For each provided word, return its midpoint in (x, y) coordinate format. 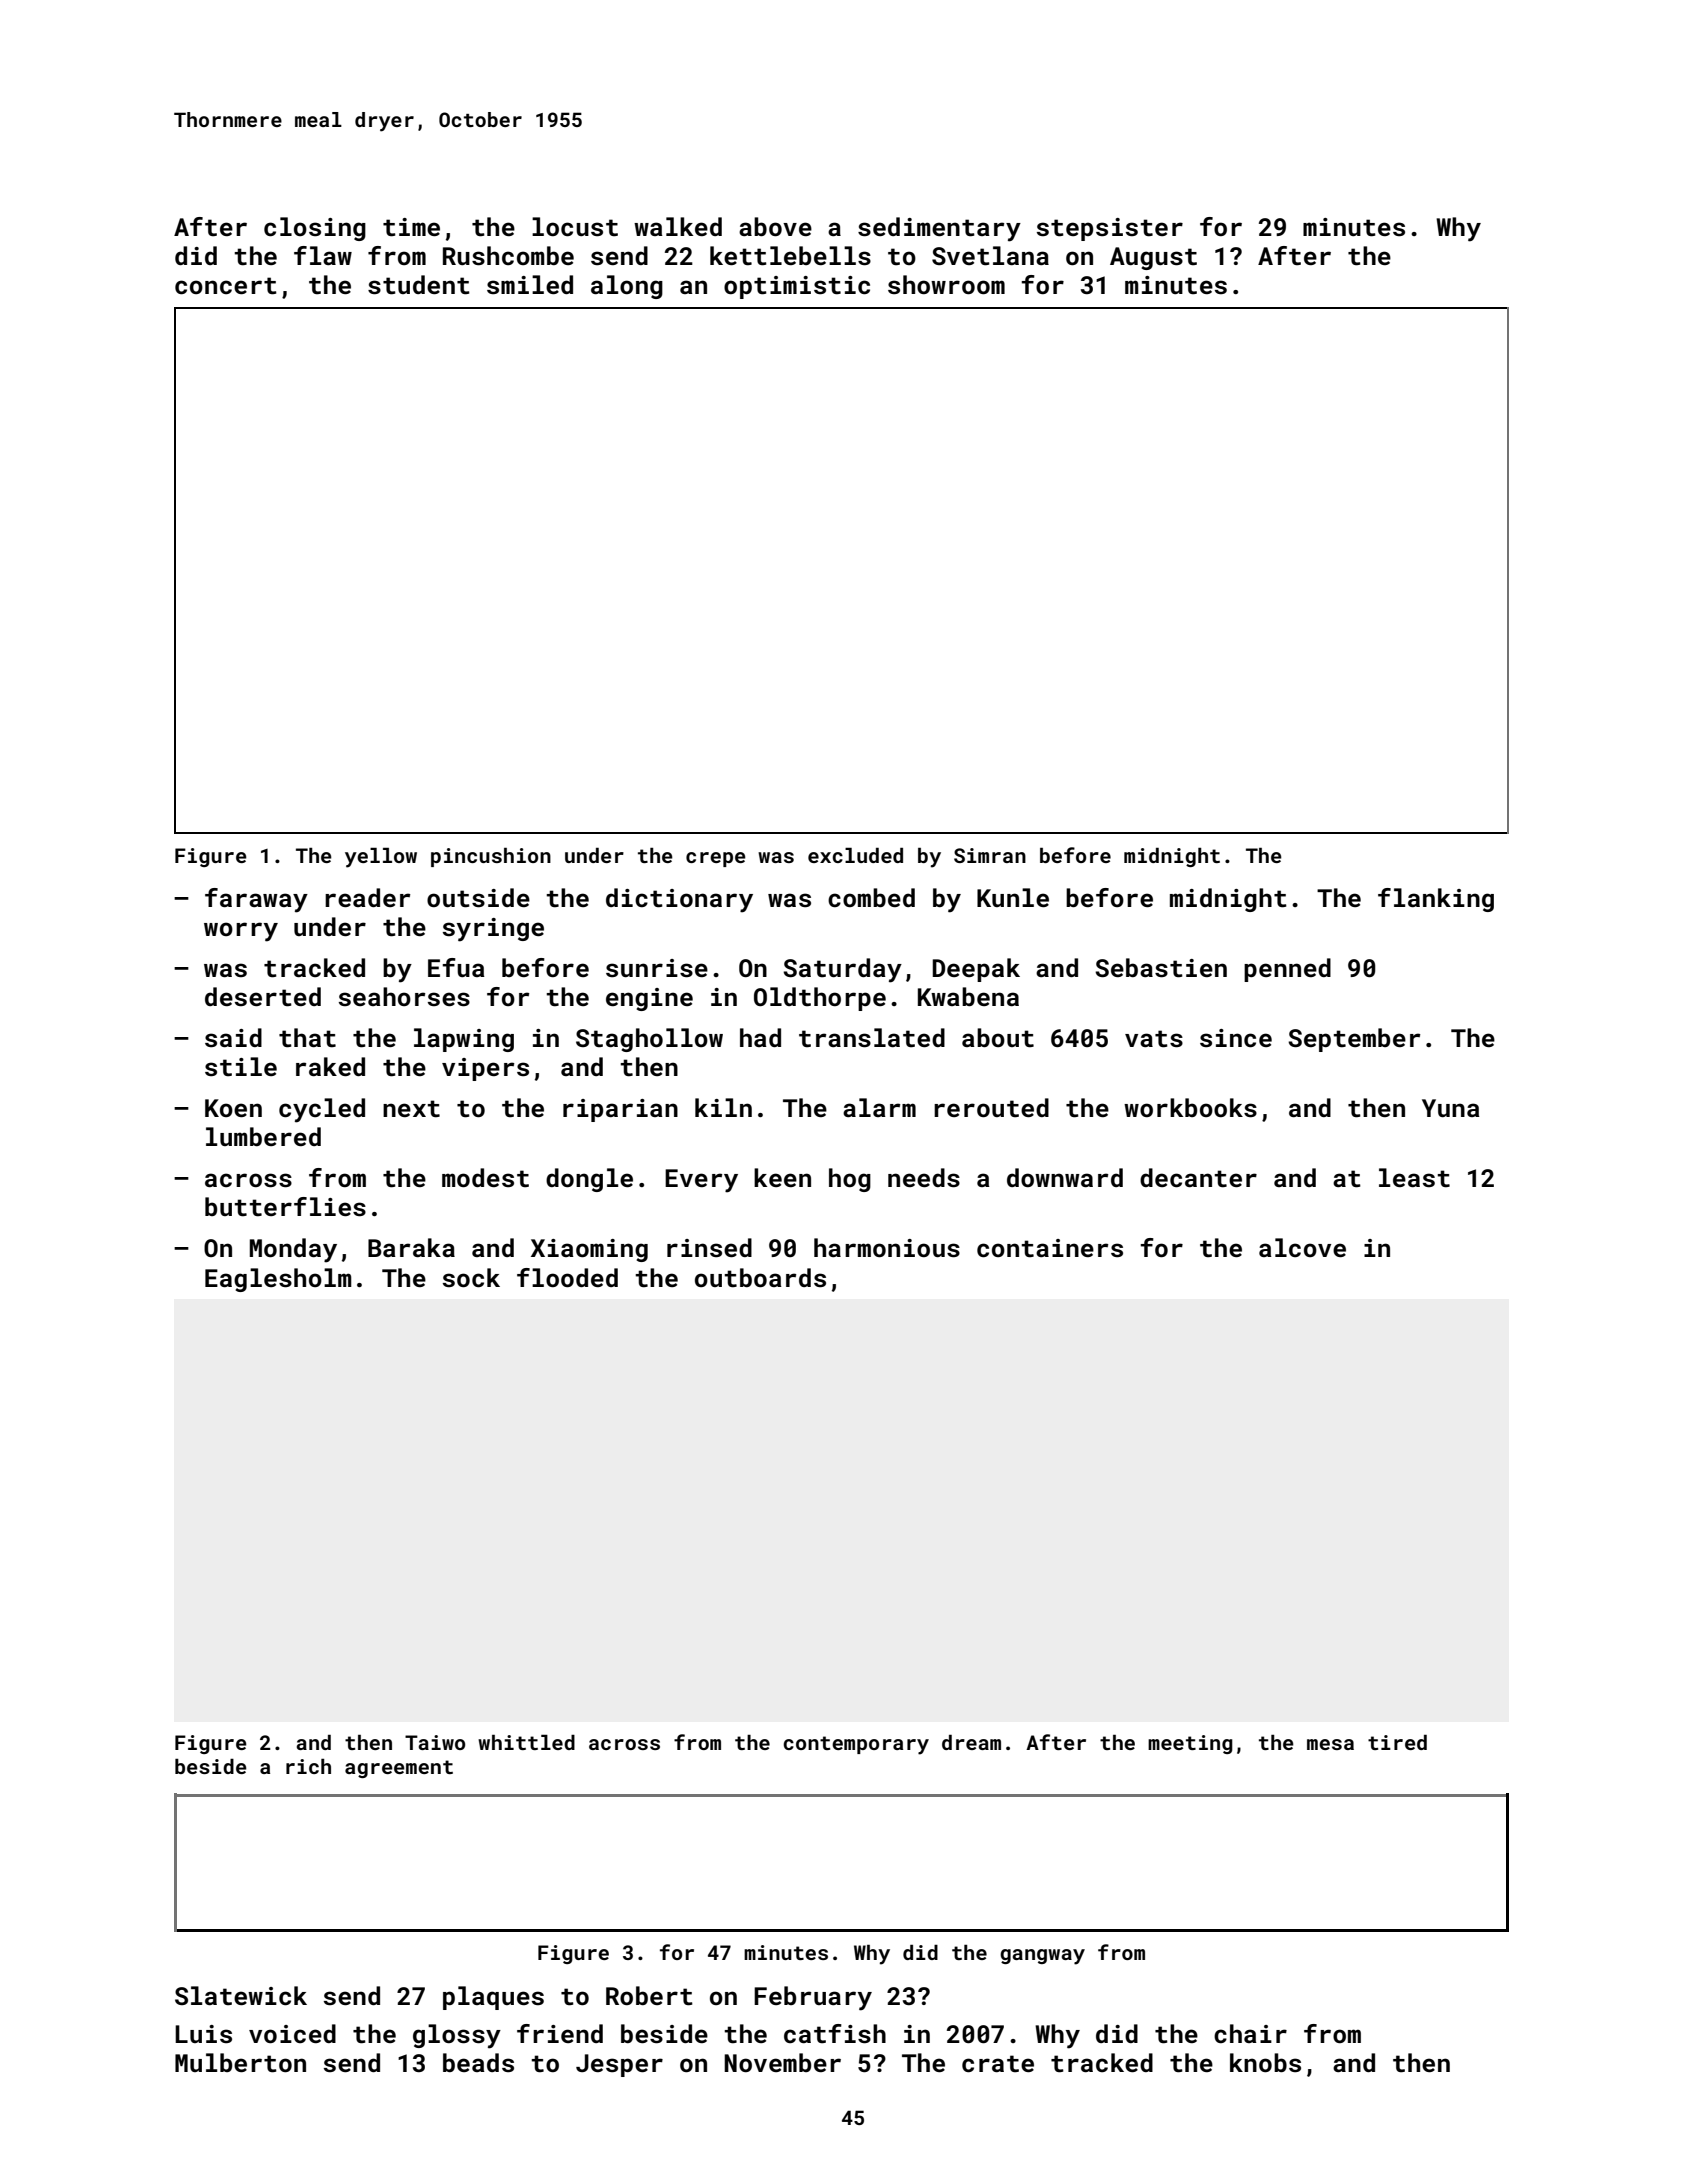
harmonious (887, 1248)
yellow (381, 858)
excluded (855, 855)
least (1414, 1178)
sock (471, 1278)
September (1354, 1040)
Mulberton (240, 2063)
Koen (233, 1108)
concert (226, 286)
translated (872, 1038)
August (1153, 258)
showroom (946, 285)
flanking (1436, 900)
